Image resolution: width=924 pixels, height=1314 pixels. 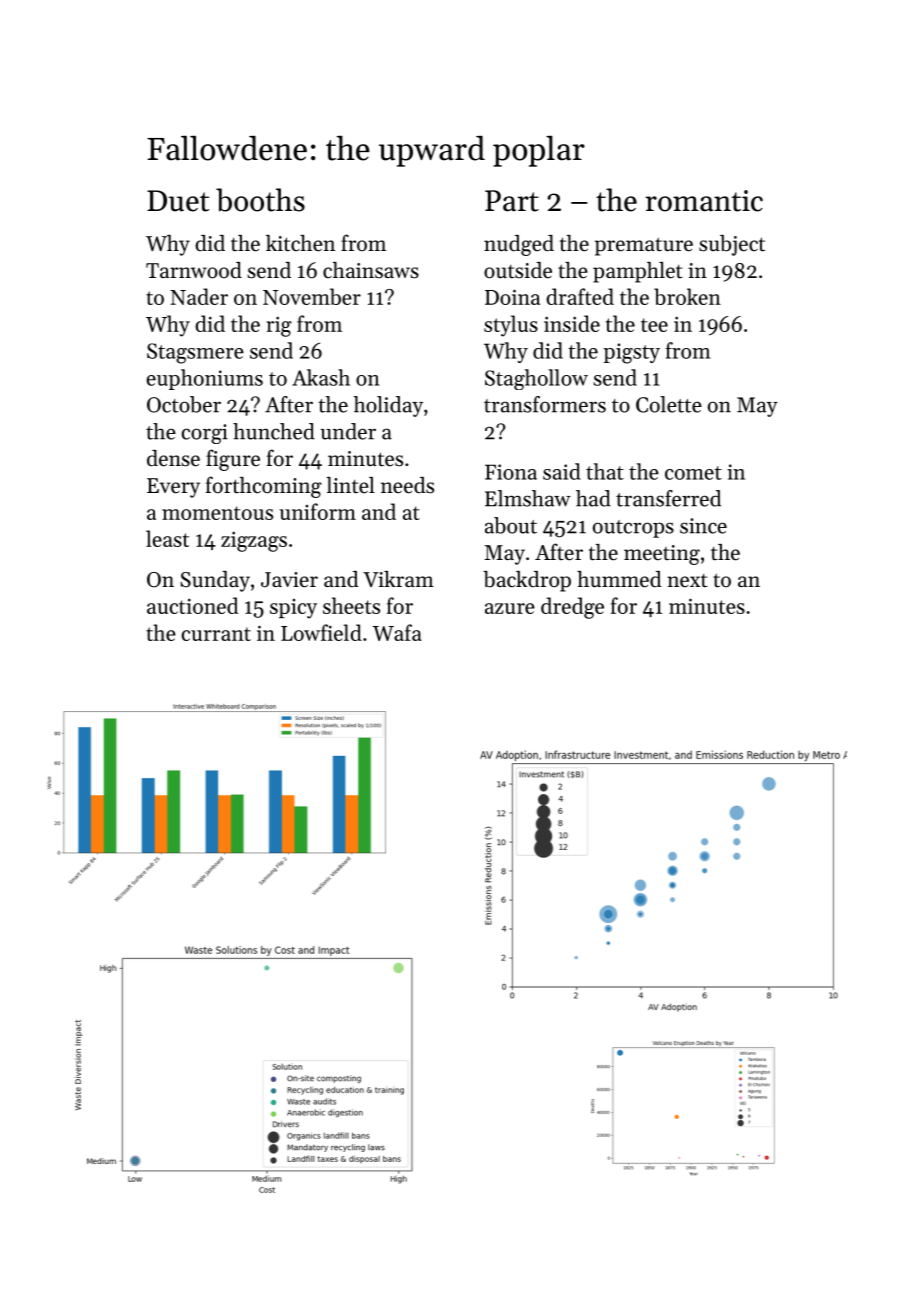 I want to click on Stagsmere, so click(x=195, y=353).
